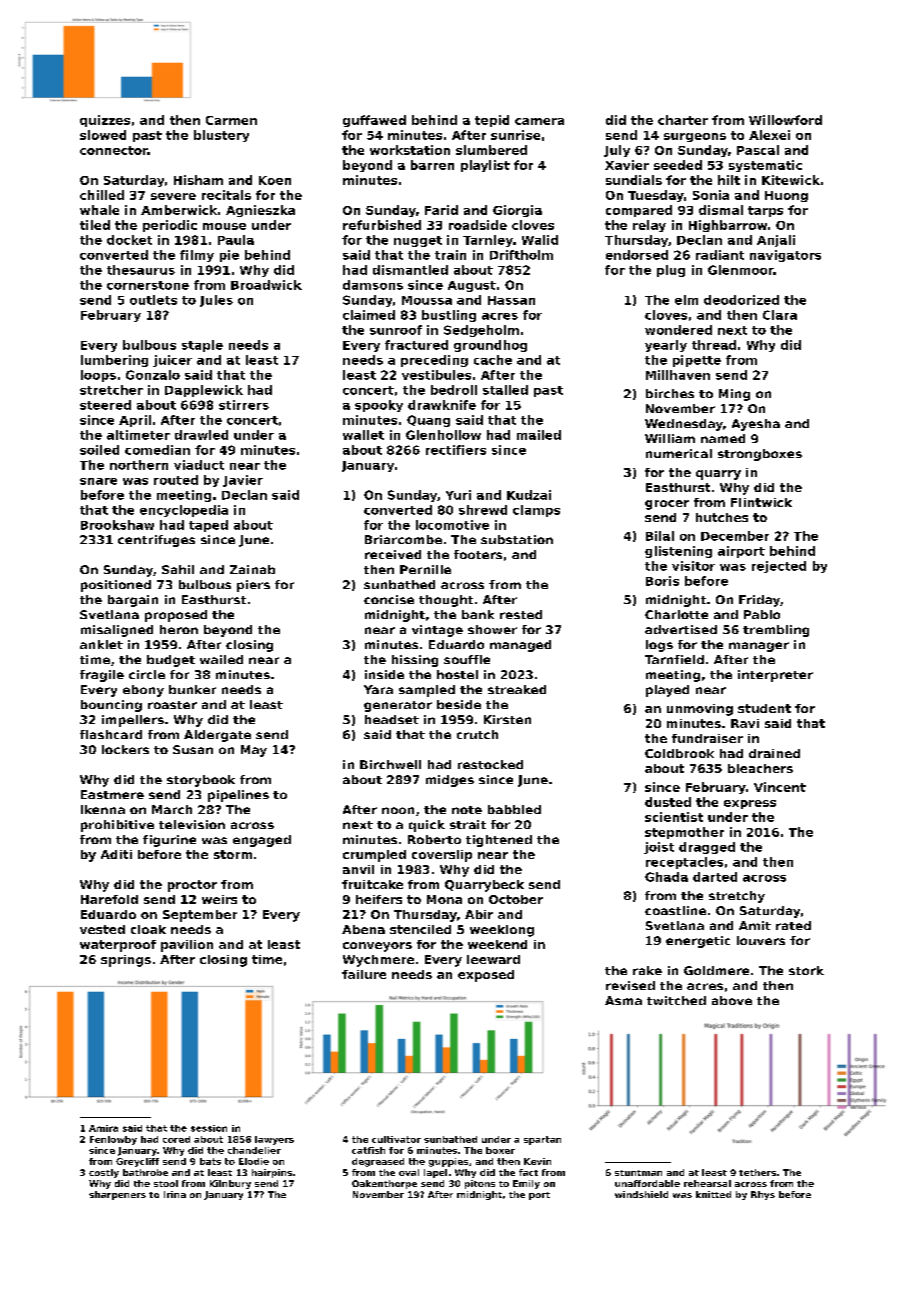 Image resolution: width=908 pixels, height=1316 pixels. Describe the element at coordinates (403, 539) in the screenshot. I see `Briarcombe` at that location.
